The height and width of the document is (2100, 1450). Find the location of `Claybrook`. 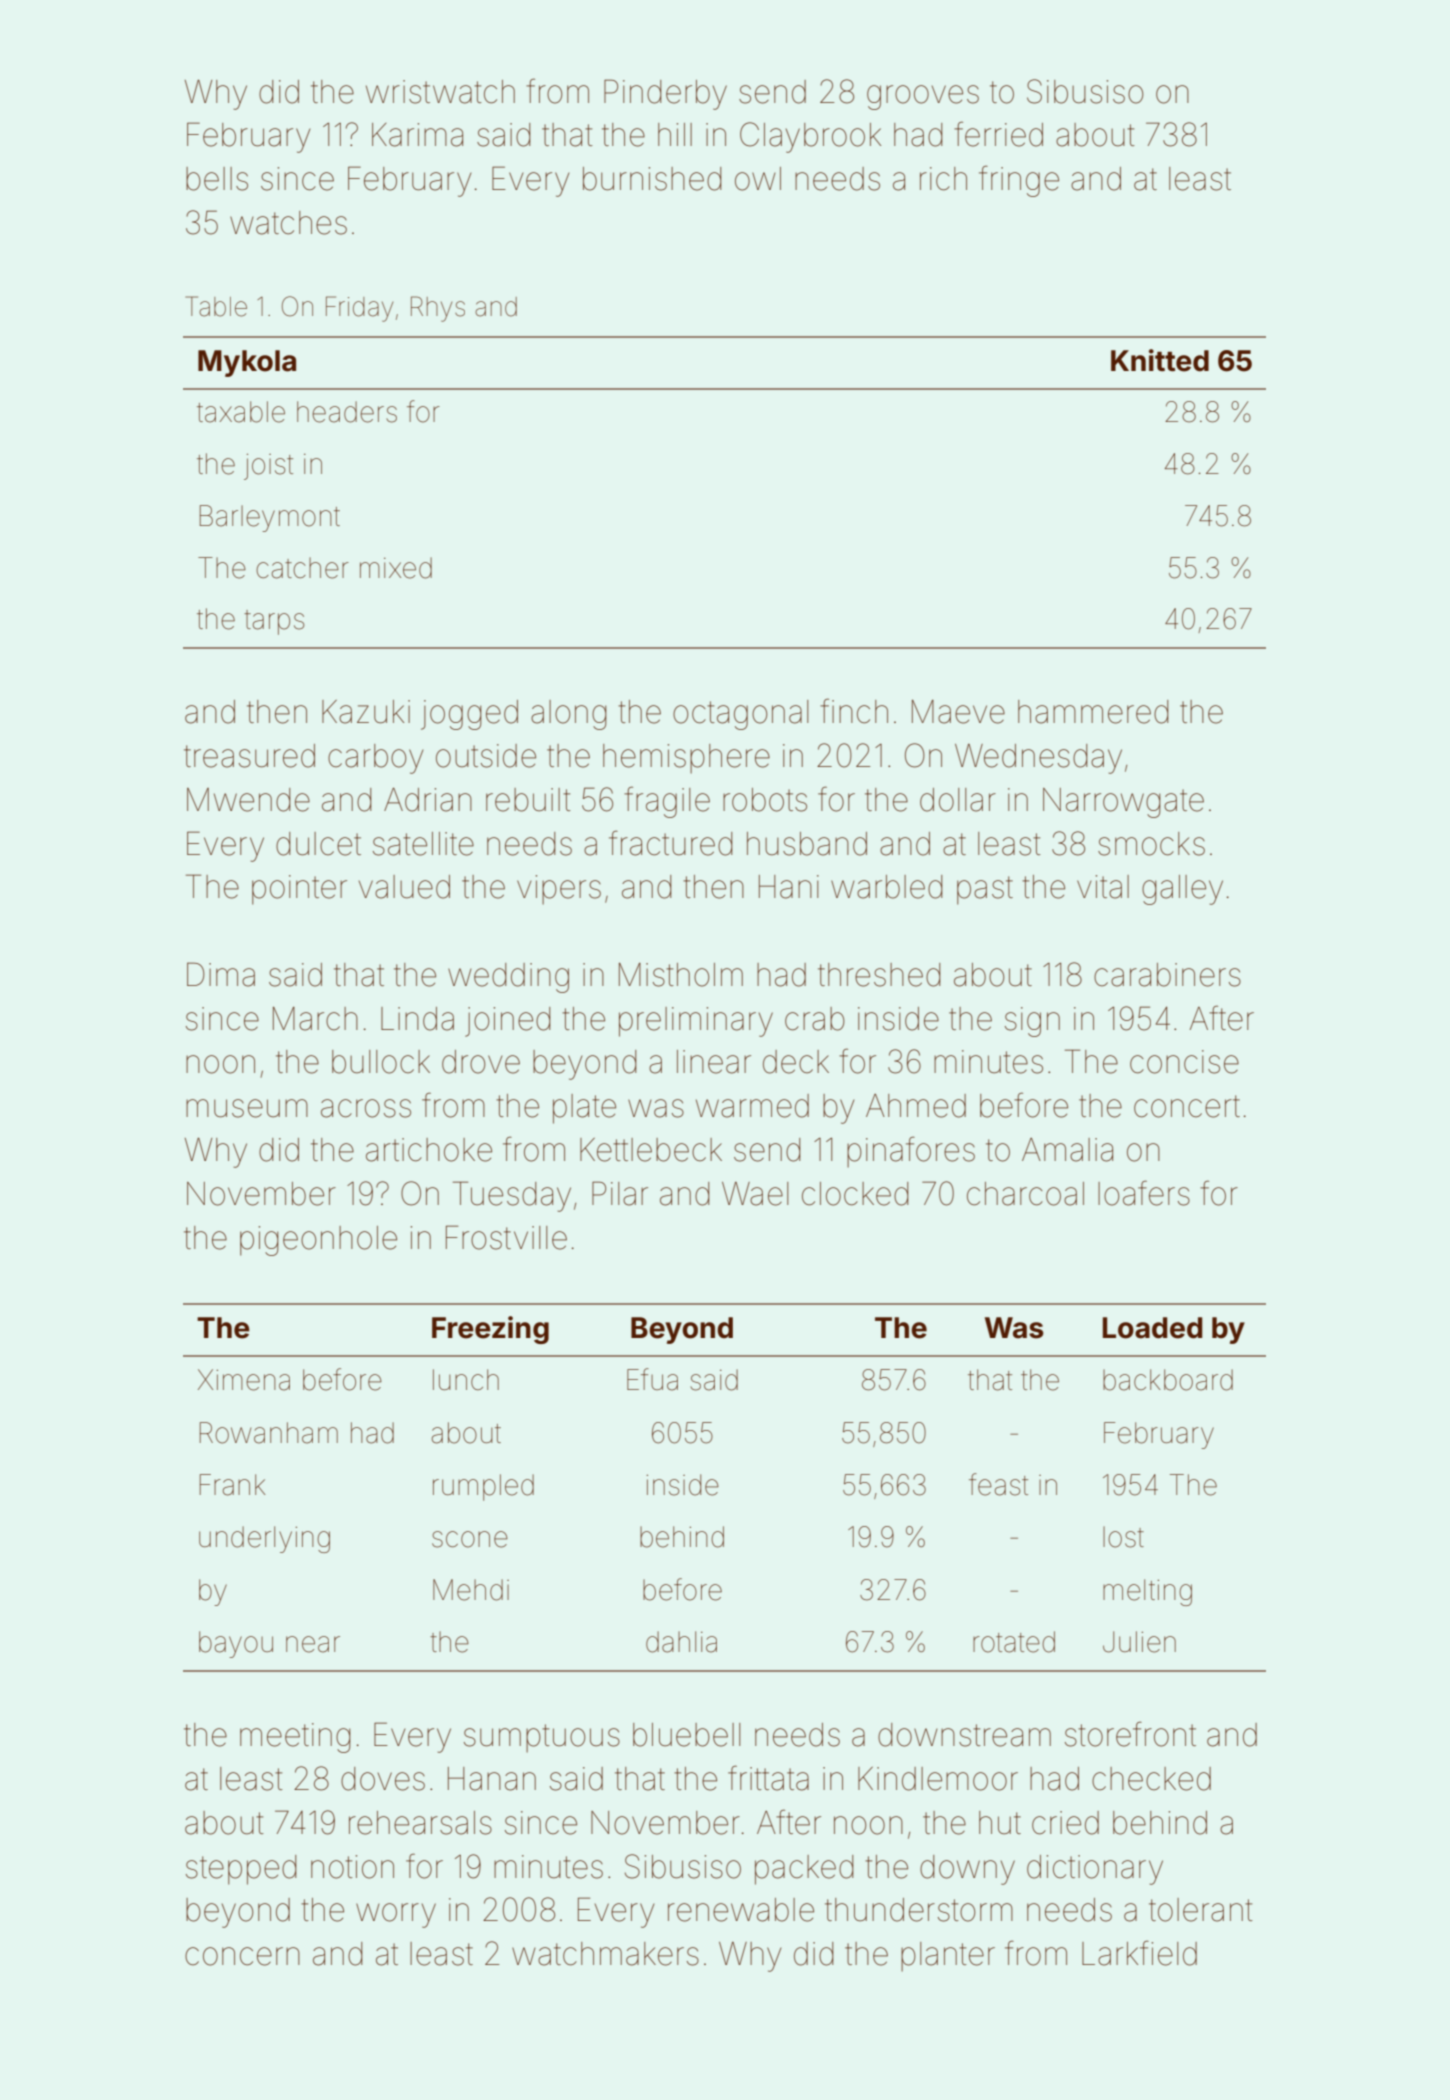

Claybrook is located at coordinates (810, 137).
